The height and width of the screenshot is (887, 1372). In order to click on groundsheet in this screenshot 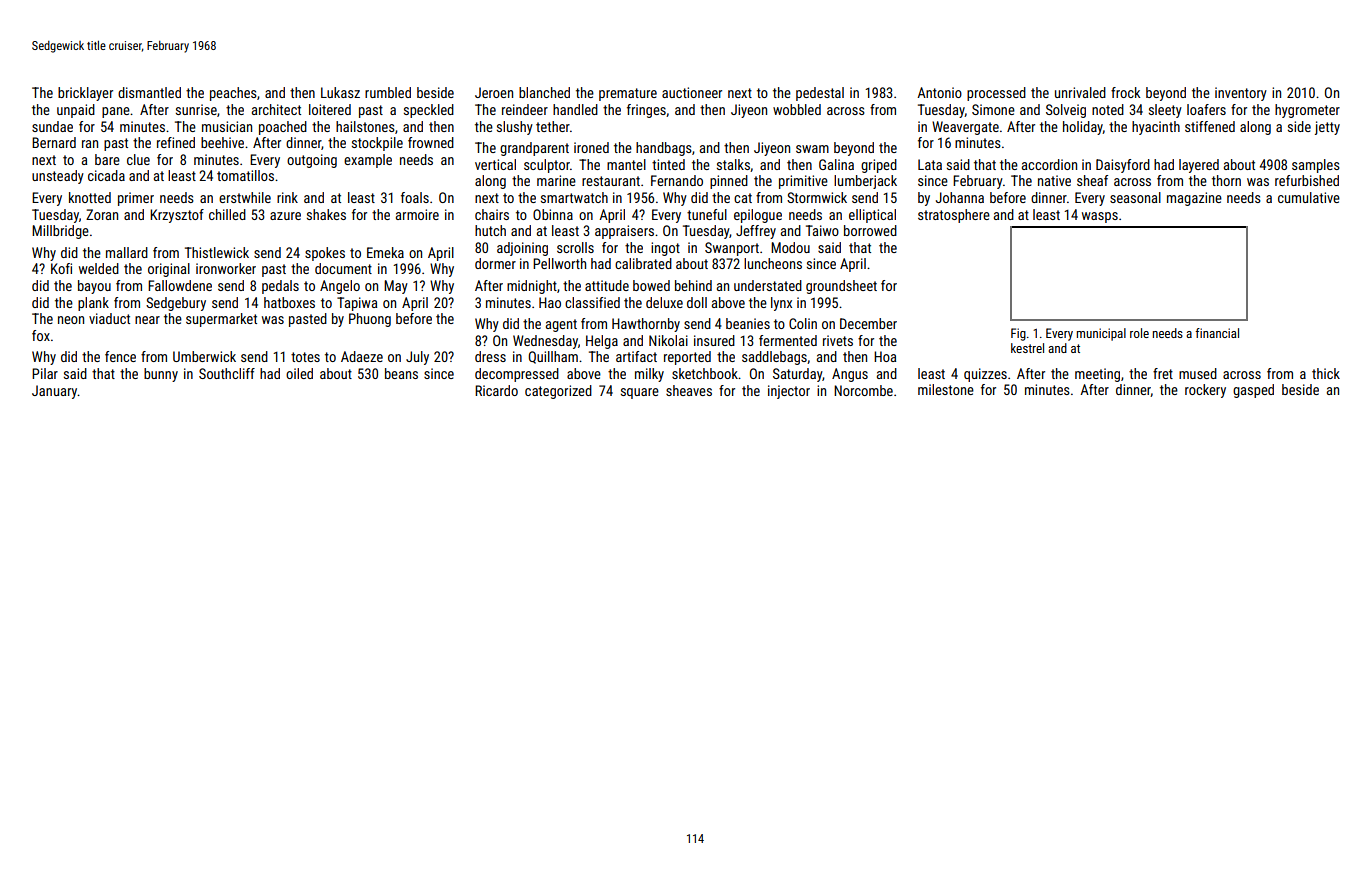, I will do `click(841, 287)`.
